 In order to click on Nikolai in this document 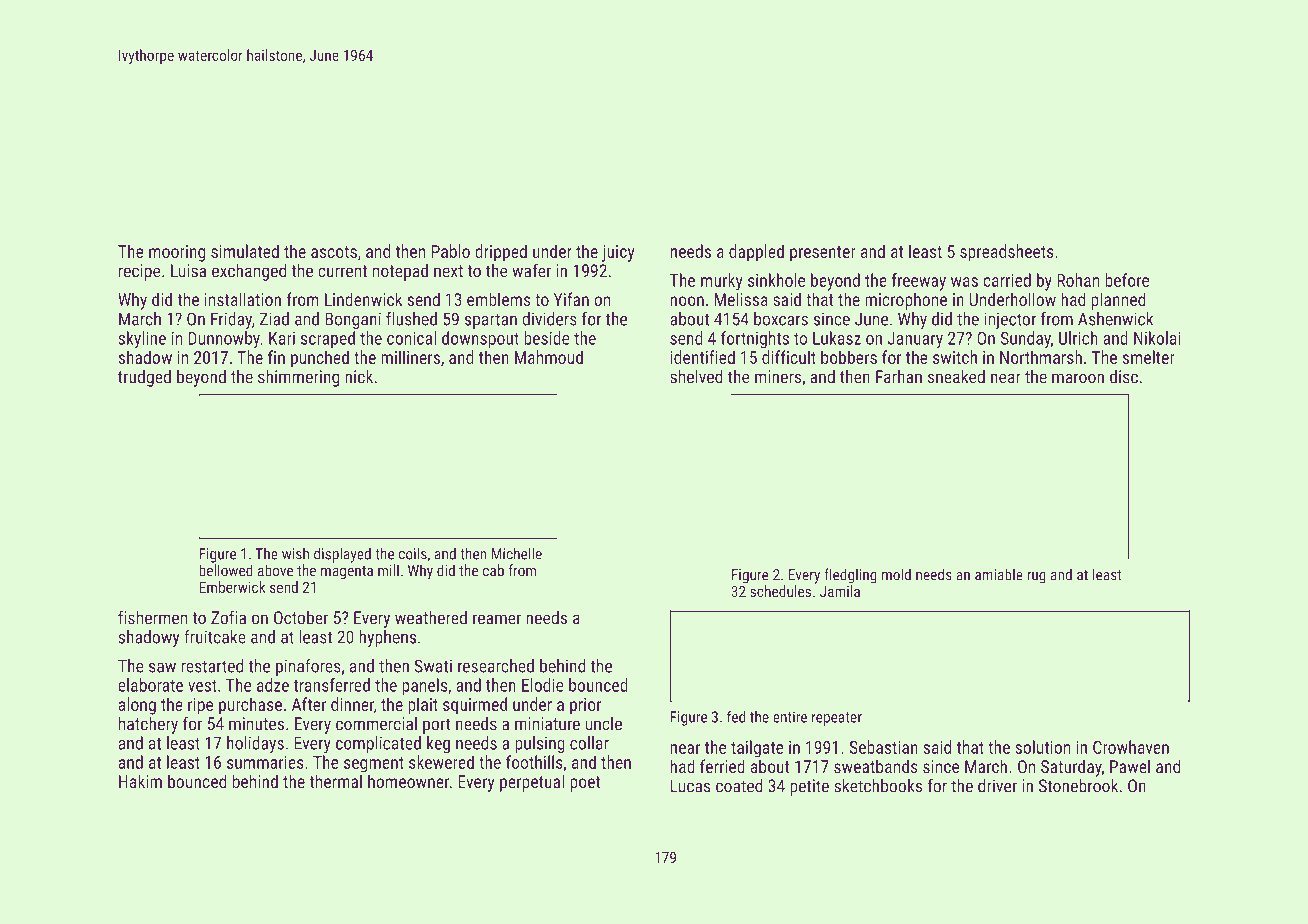, I will do `click(1157, 338)`.
